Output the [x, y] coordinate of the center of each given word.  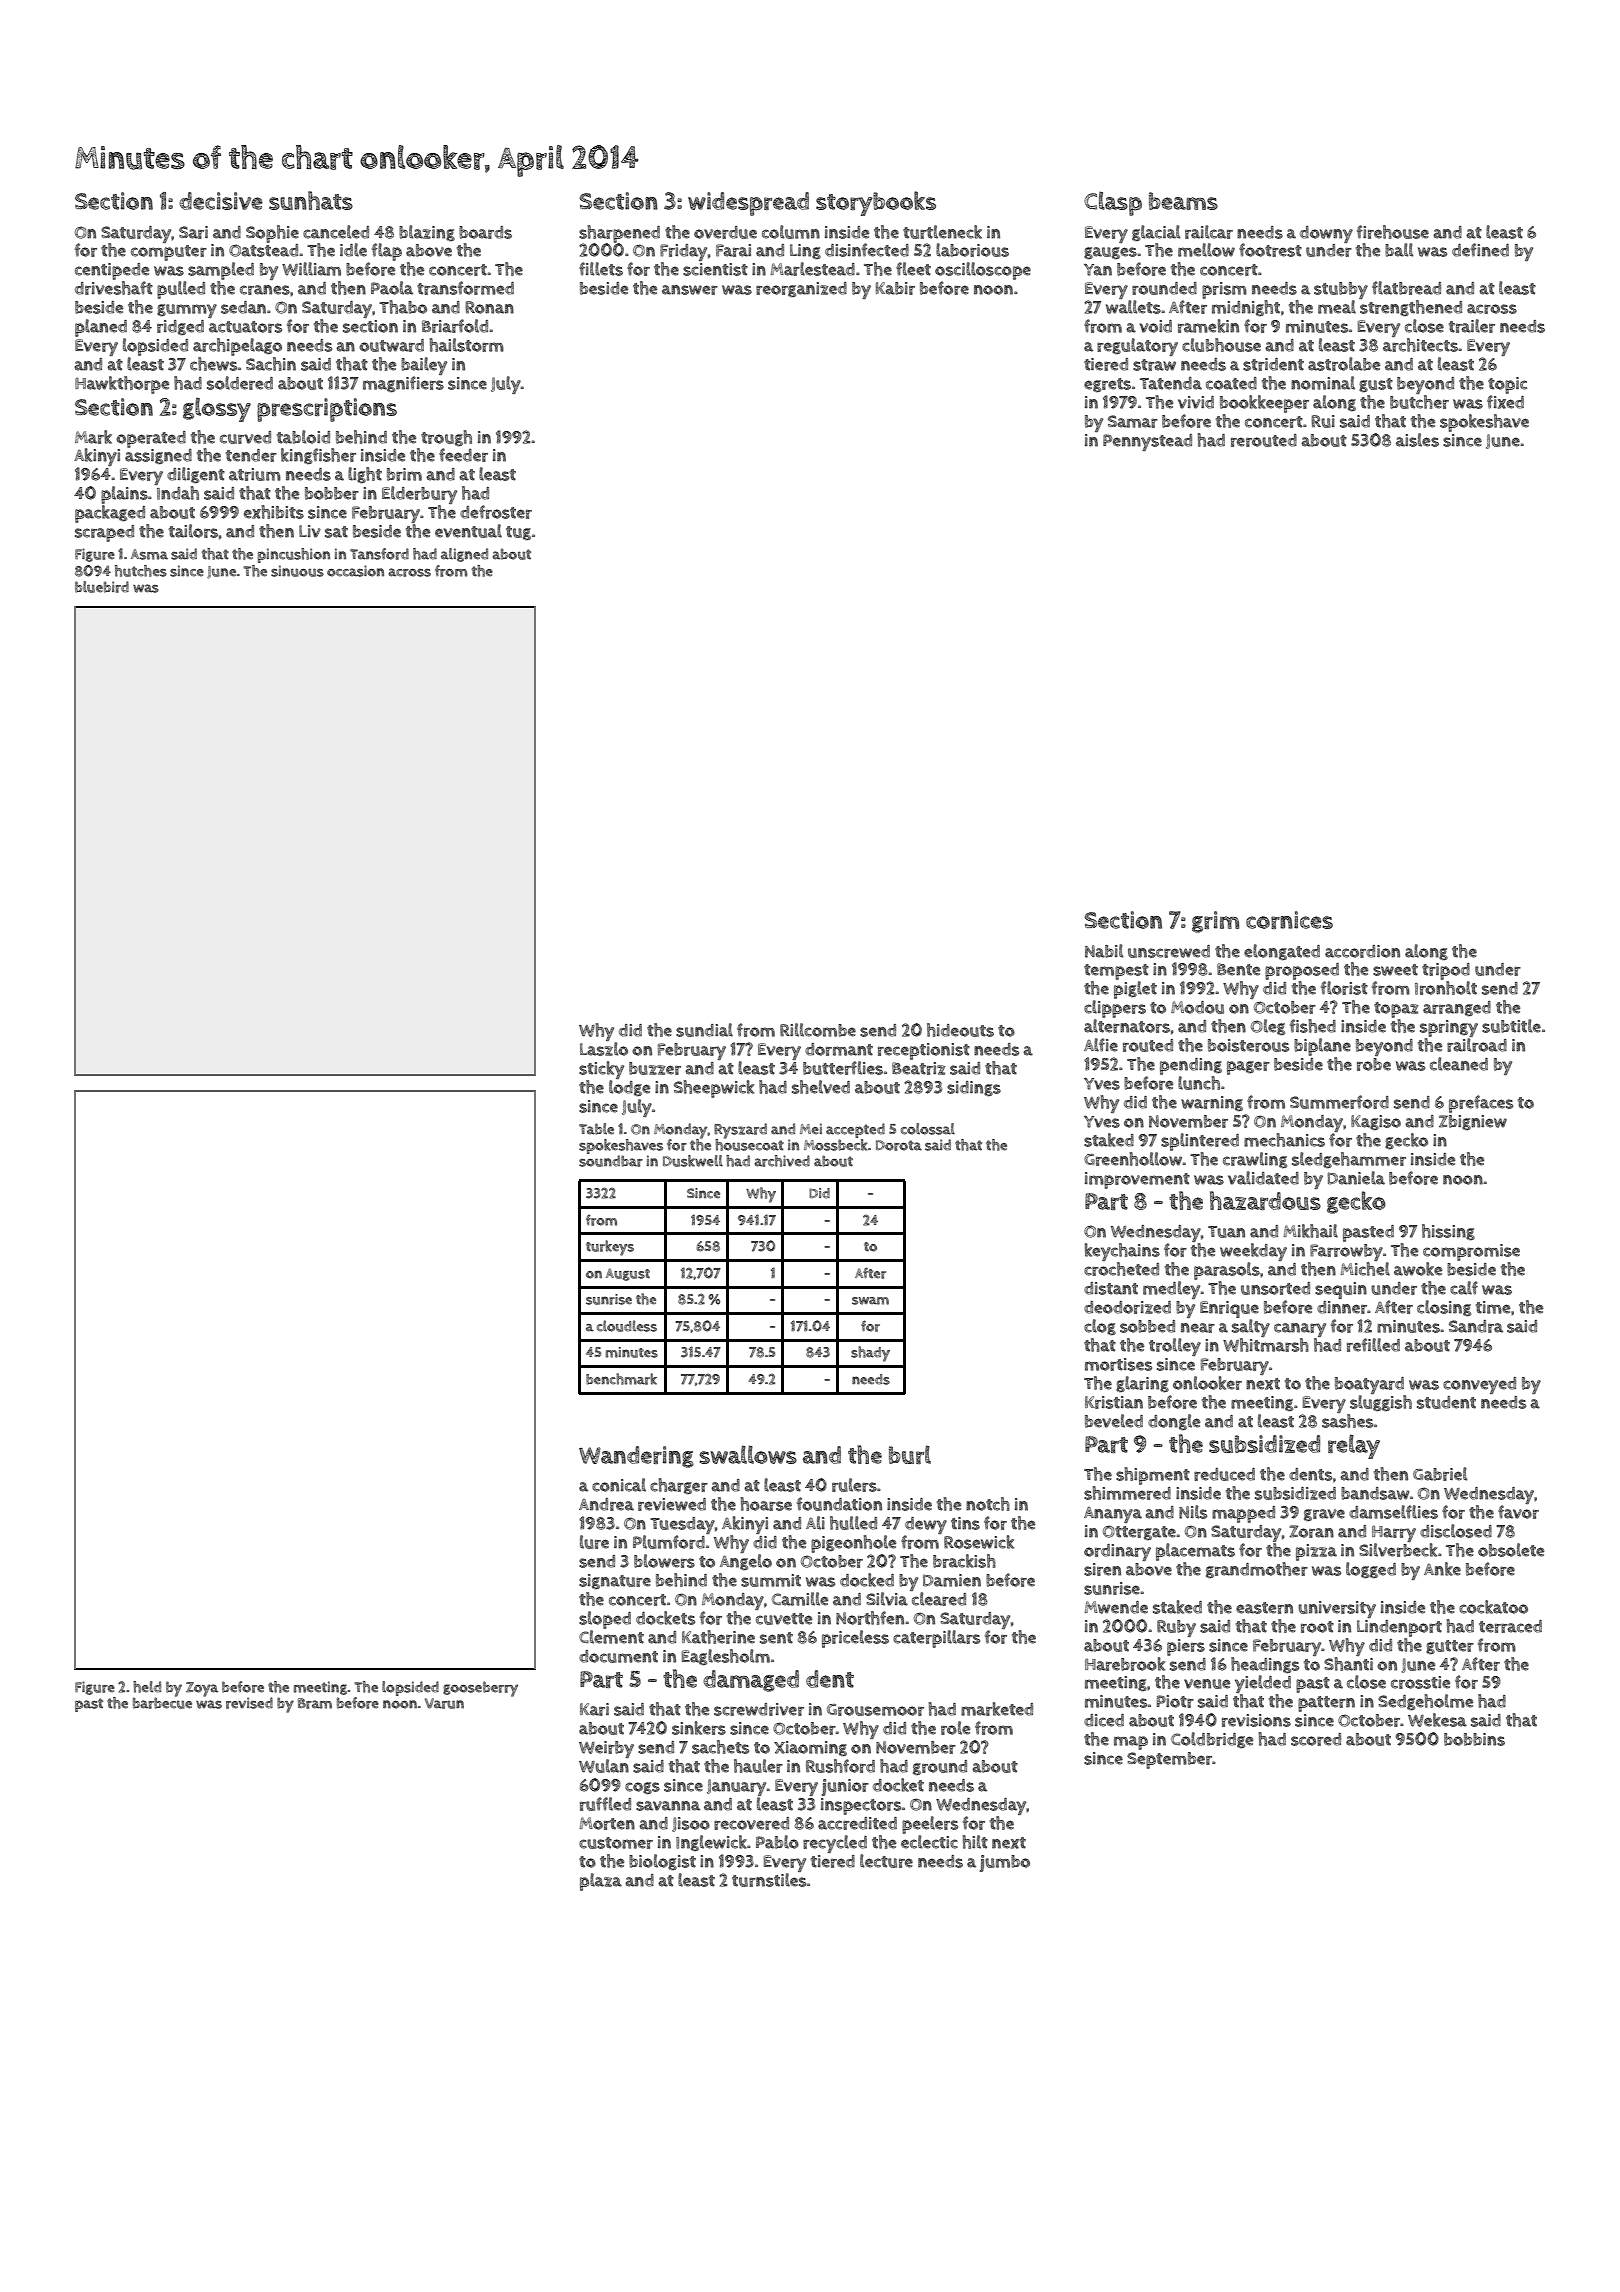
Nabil [1104, 951]
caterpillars [936, 1639]
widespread [748, 204]
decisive [221, 201]
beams [1183, 201]
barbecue [162, 1703]
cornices [1289, 920]
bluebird [102, 587]
